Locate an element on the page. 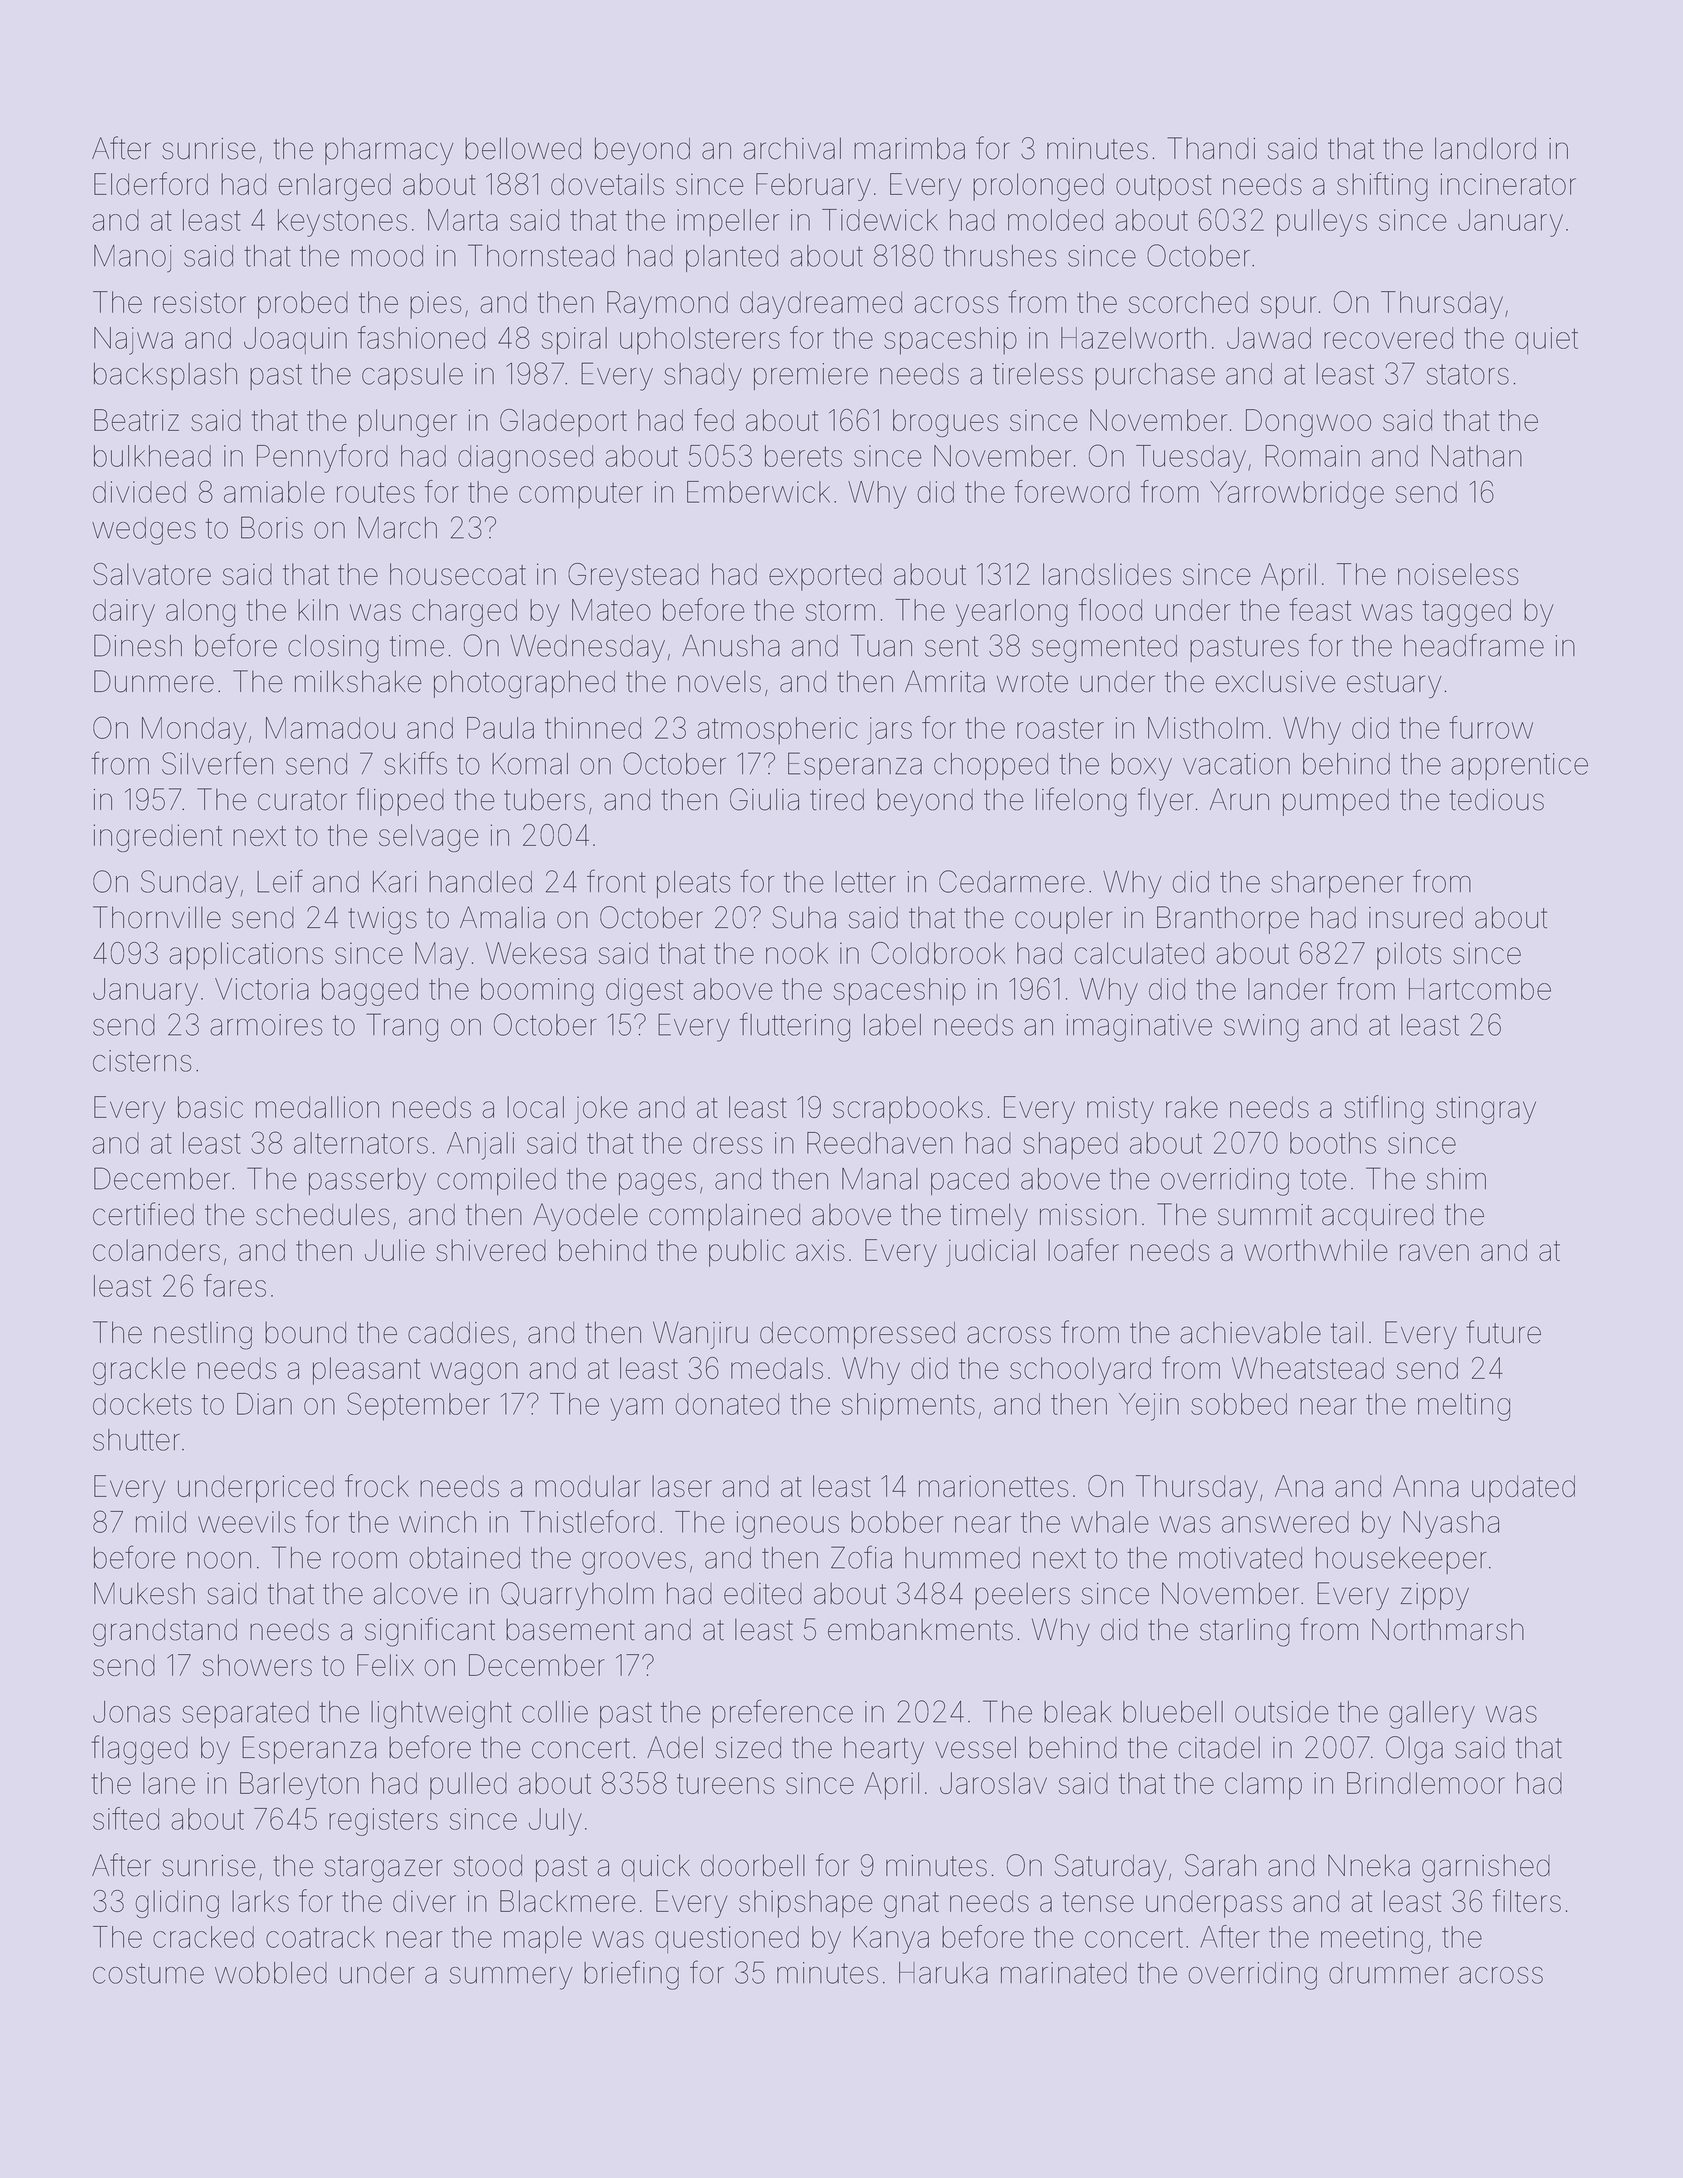  Suha is located at coordinates (804, 917).
